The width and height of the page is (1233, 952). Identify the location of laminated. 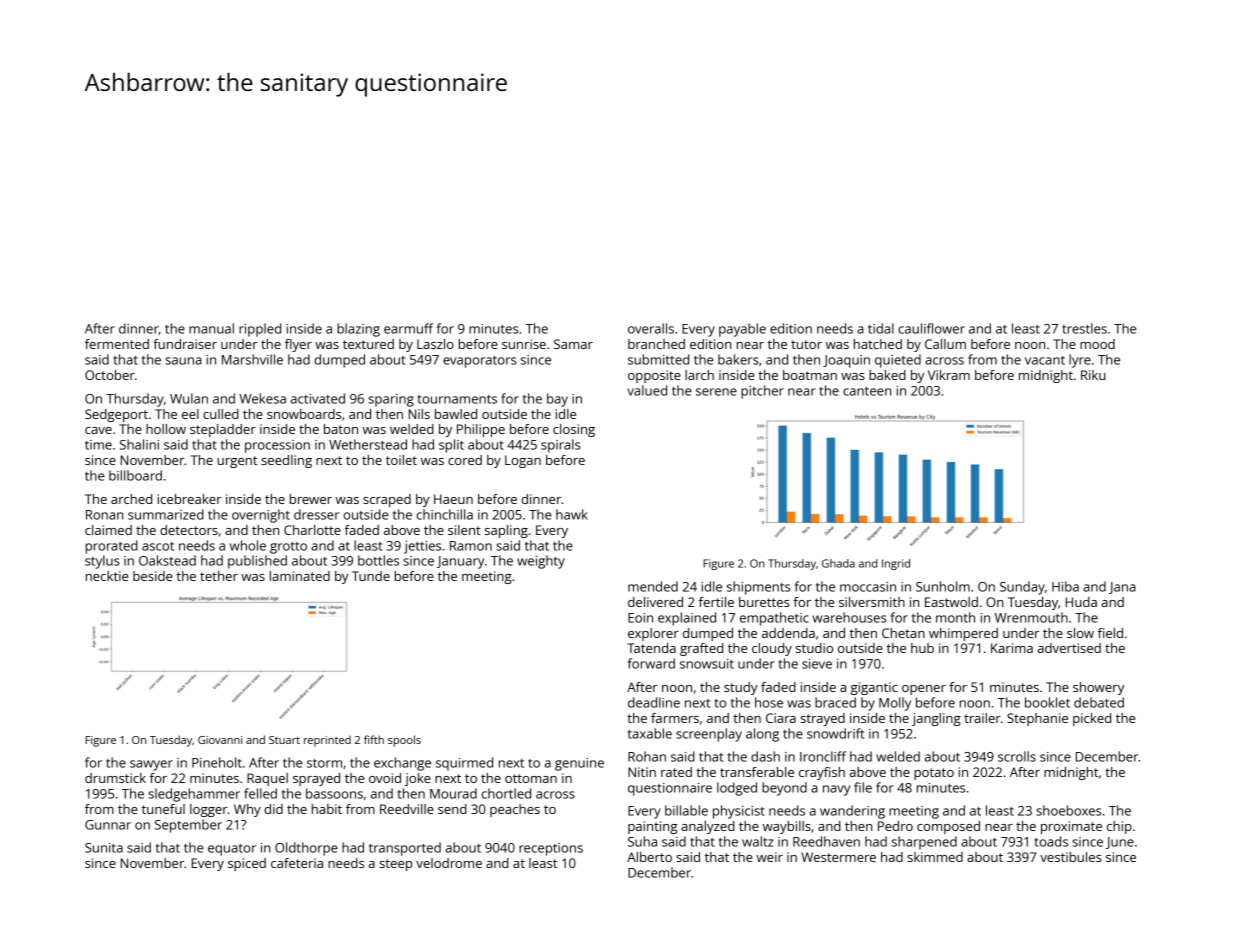
(300, 576).
